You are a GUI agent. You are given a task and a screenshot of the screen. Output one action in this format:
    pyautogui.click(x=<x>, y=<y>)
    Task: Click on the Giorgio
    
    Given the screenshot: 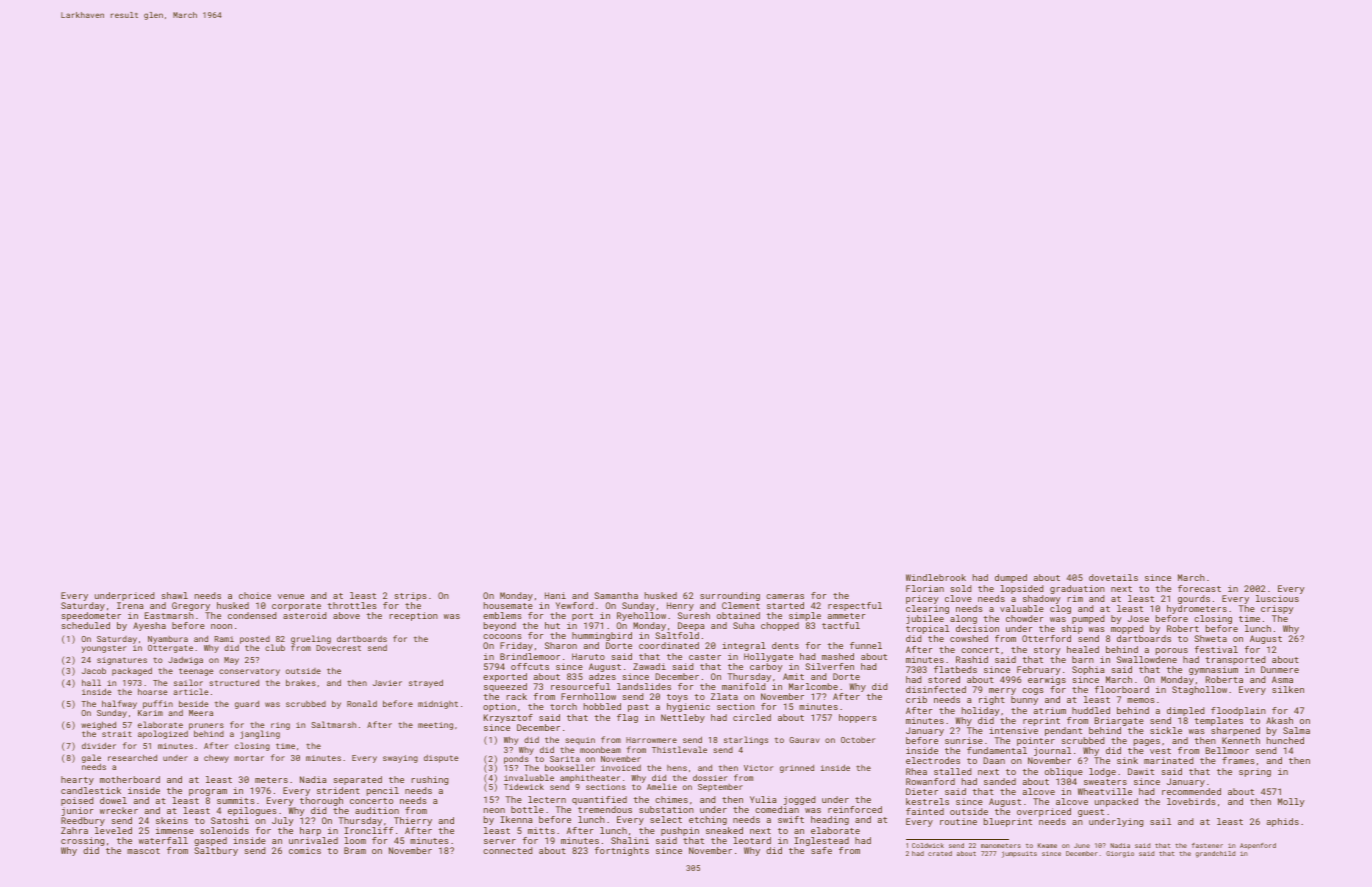 What is the action you would take?
    pyautogui.click(x=1120, y=854)
